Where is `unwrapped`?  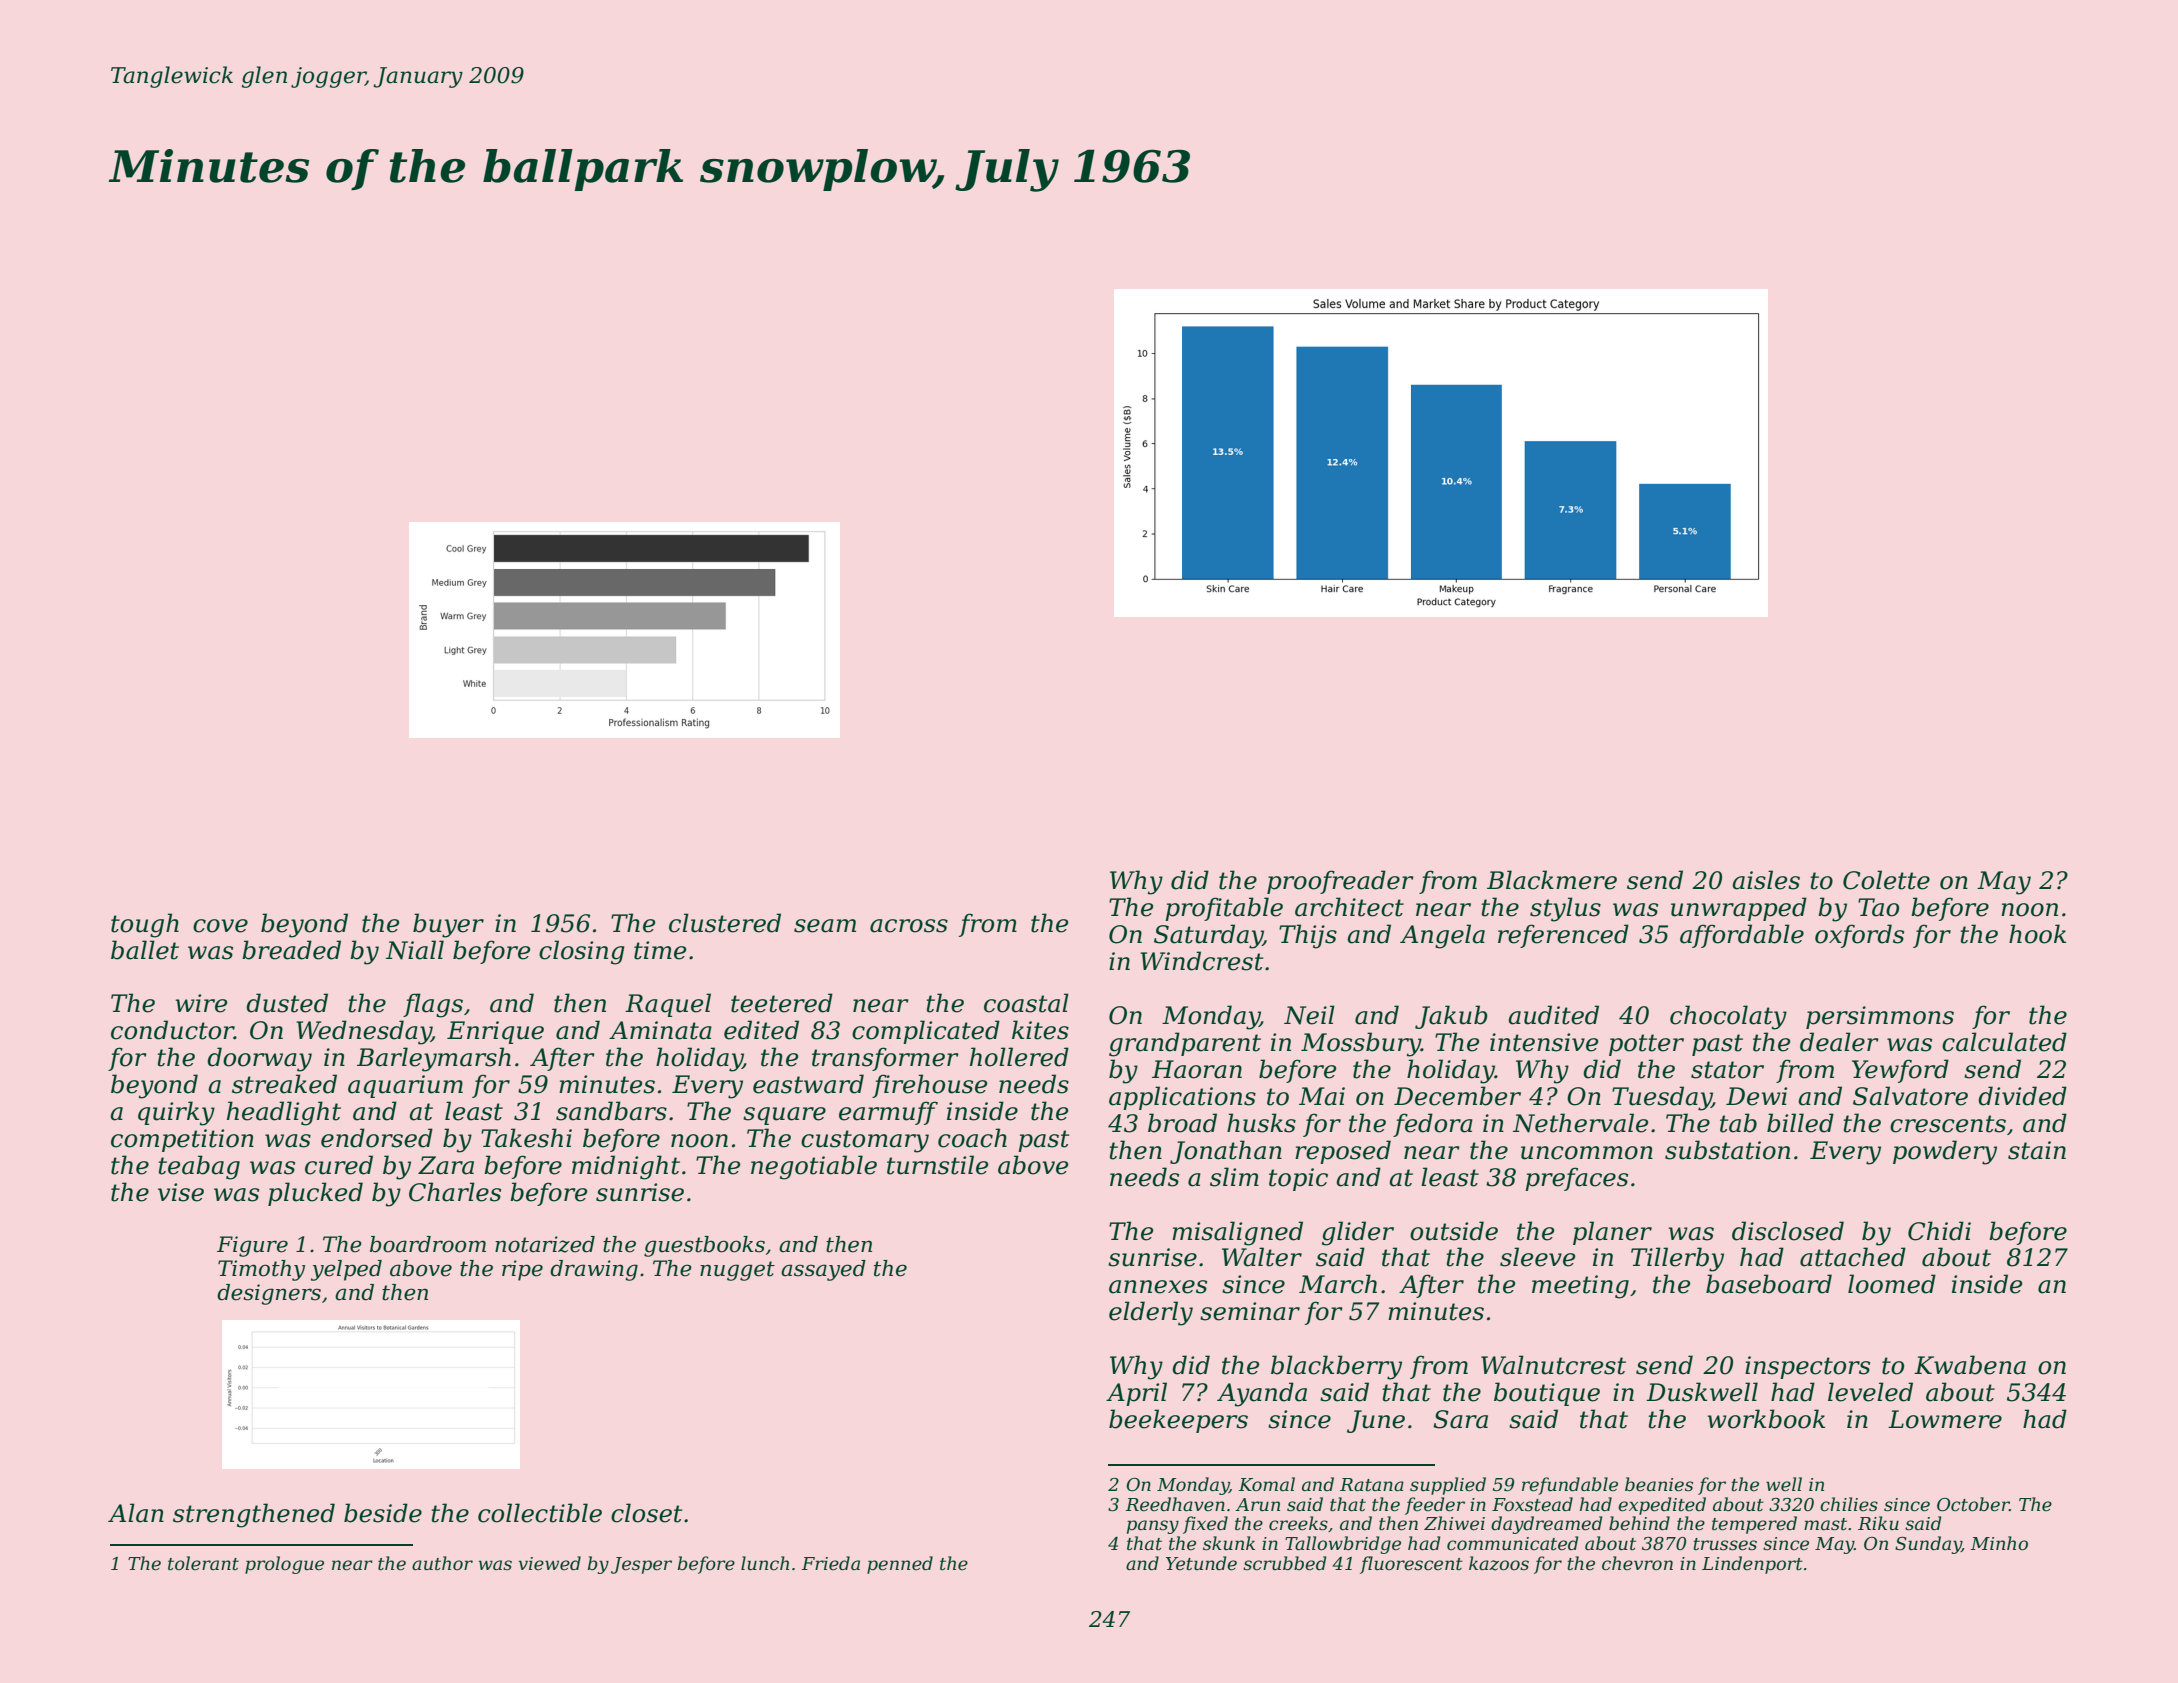
unwrapped is located at coordinates (1739, 909).
